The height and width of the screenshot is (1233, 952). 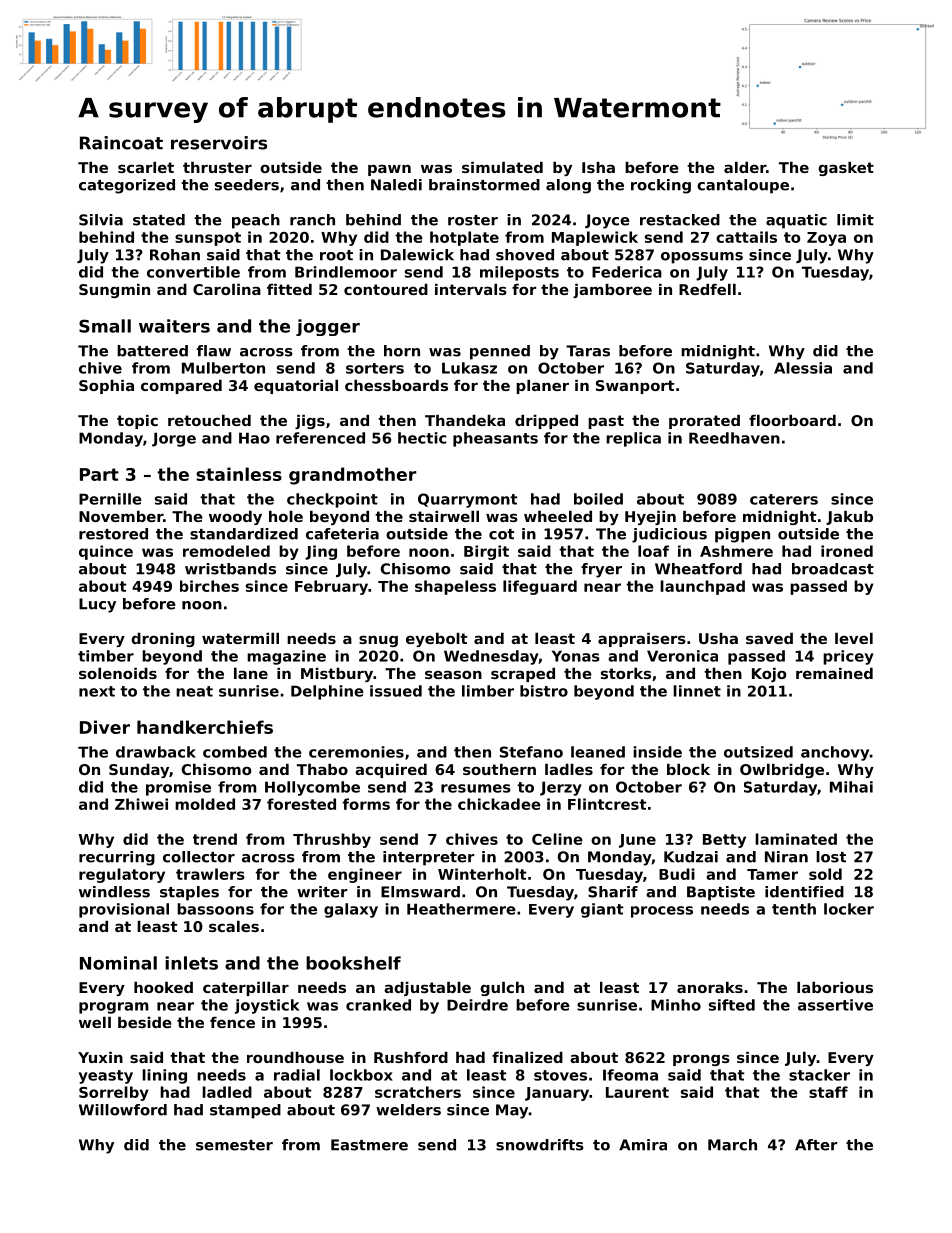 I want to click on mileposts, so click(x=519, y=273).
